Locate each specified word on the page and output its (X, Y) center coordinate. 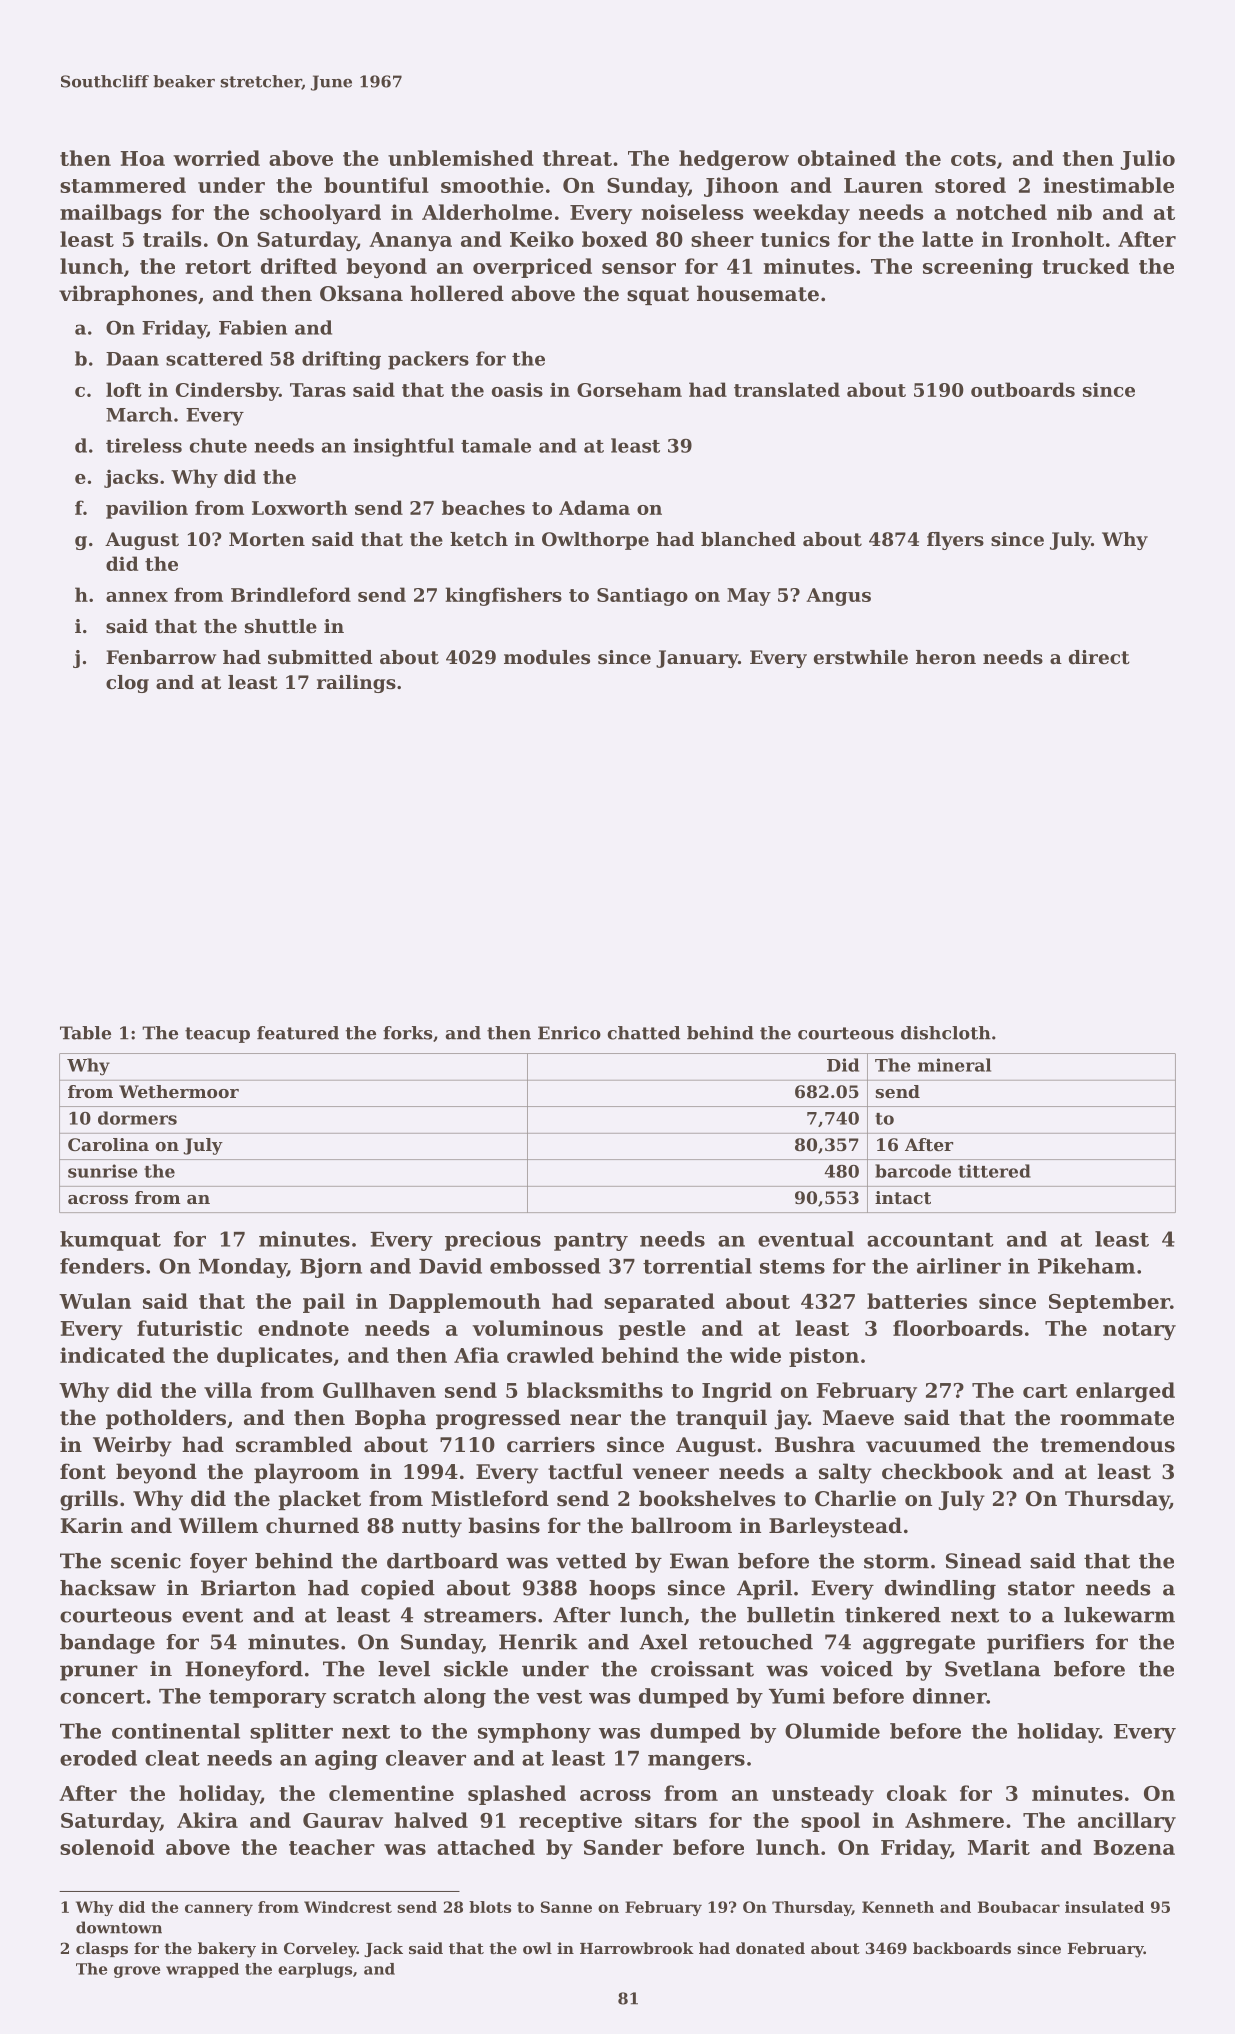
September (1109, 1303)
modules (547, 657)
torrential (697, 1266)
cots (973, 159)
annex (137, 597)
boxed (615, 239)
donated (770, 1948)
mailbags (110, 214)
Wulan (95, 1301)
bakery (227, 1950)
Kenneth (898, 1907)
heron (946, 657)
